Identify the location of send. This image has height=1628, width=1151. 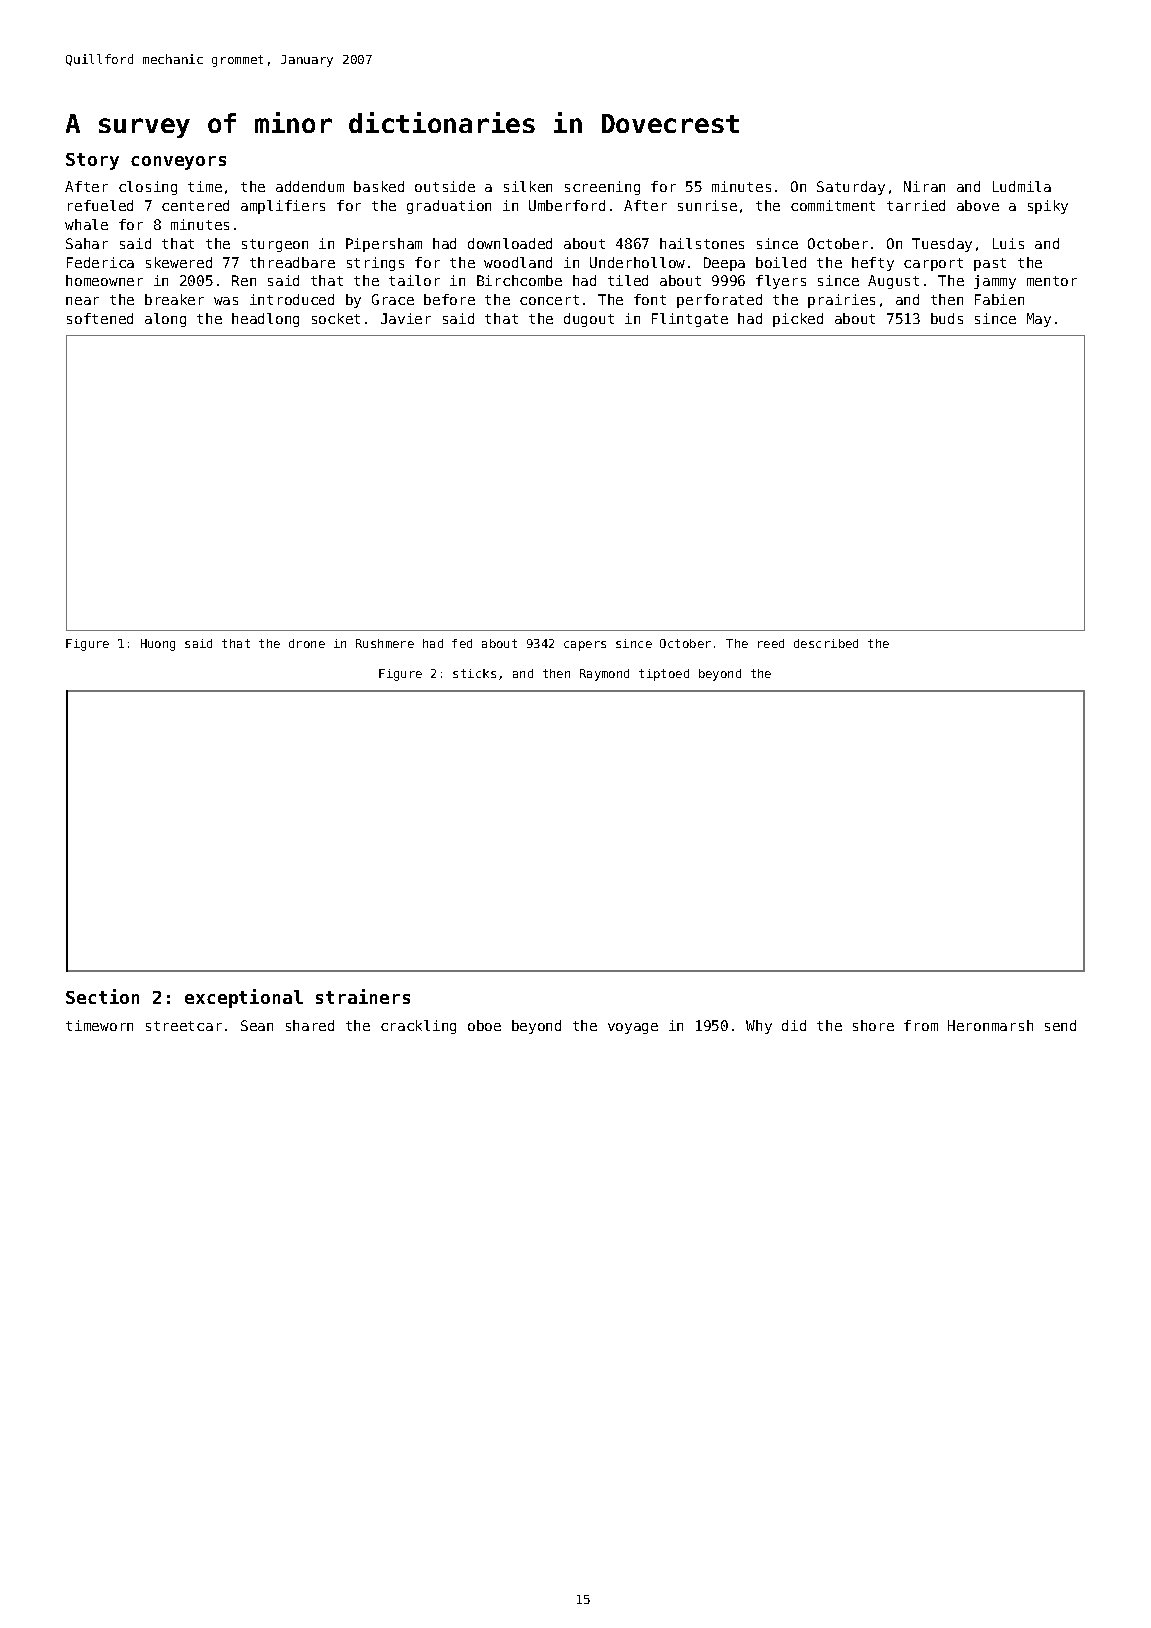
(1060, 1025).
